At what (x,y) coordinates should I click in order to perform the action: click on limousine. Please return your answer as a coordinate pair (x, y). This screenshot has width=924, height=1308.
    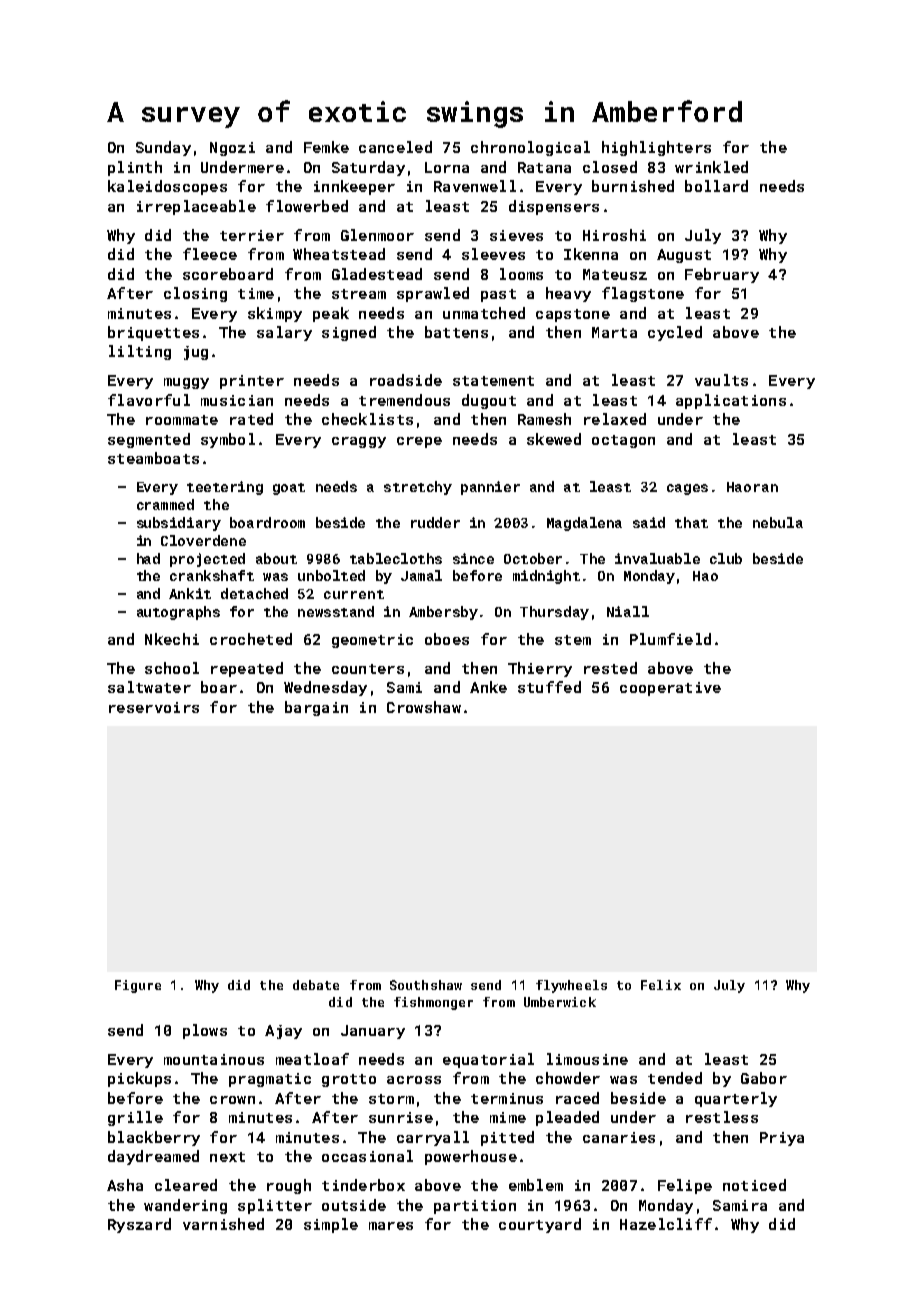
    Looking at the image, I should click on (587, 1059).
